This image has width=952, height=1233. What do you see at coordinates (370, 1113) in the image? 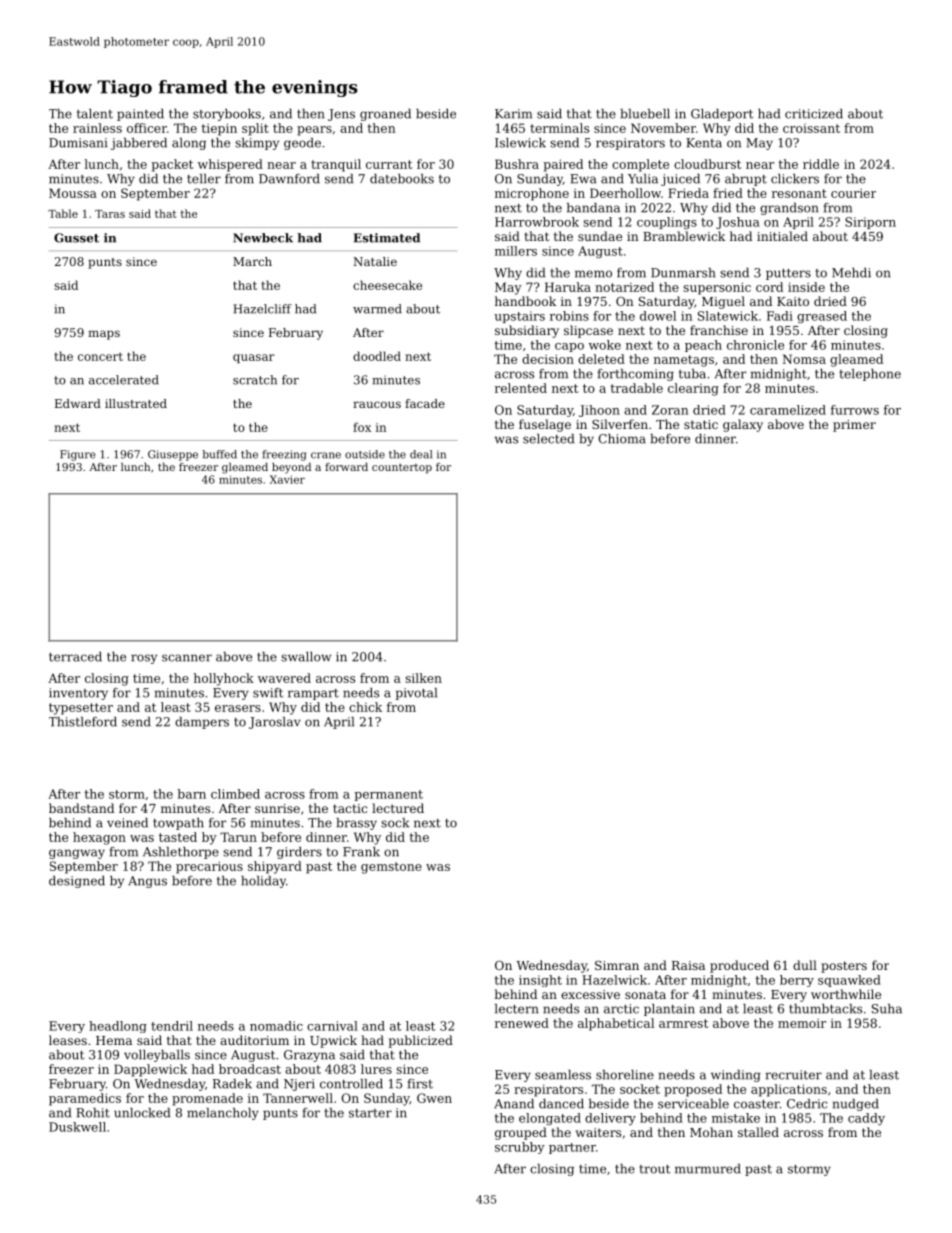
I see `starter` at bounding box center [370, 1113].
